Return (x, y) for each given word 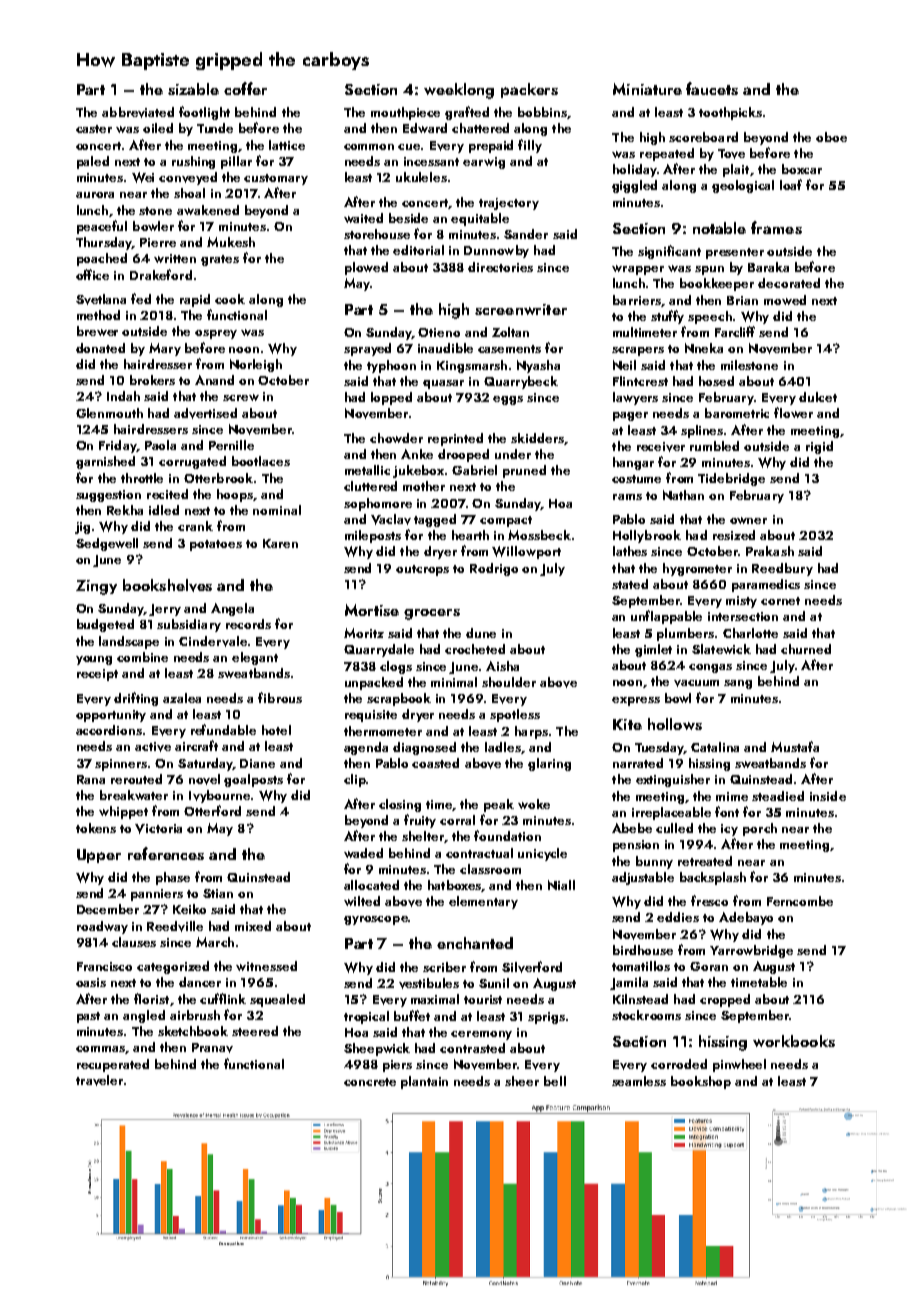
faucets (712, 88)
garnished (105, 462)
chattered (480, 128)
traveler (99, 1080)
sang (738, 684)
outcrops (422, 570)
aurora (95, 195)
